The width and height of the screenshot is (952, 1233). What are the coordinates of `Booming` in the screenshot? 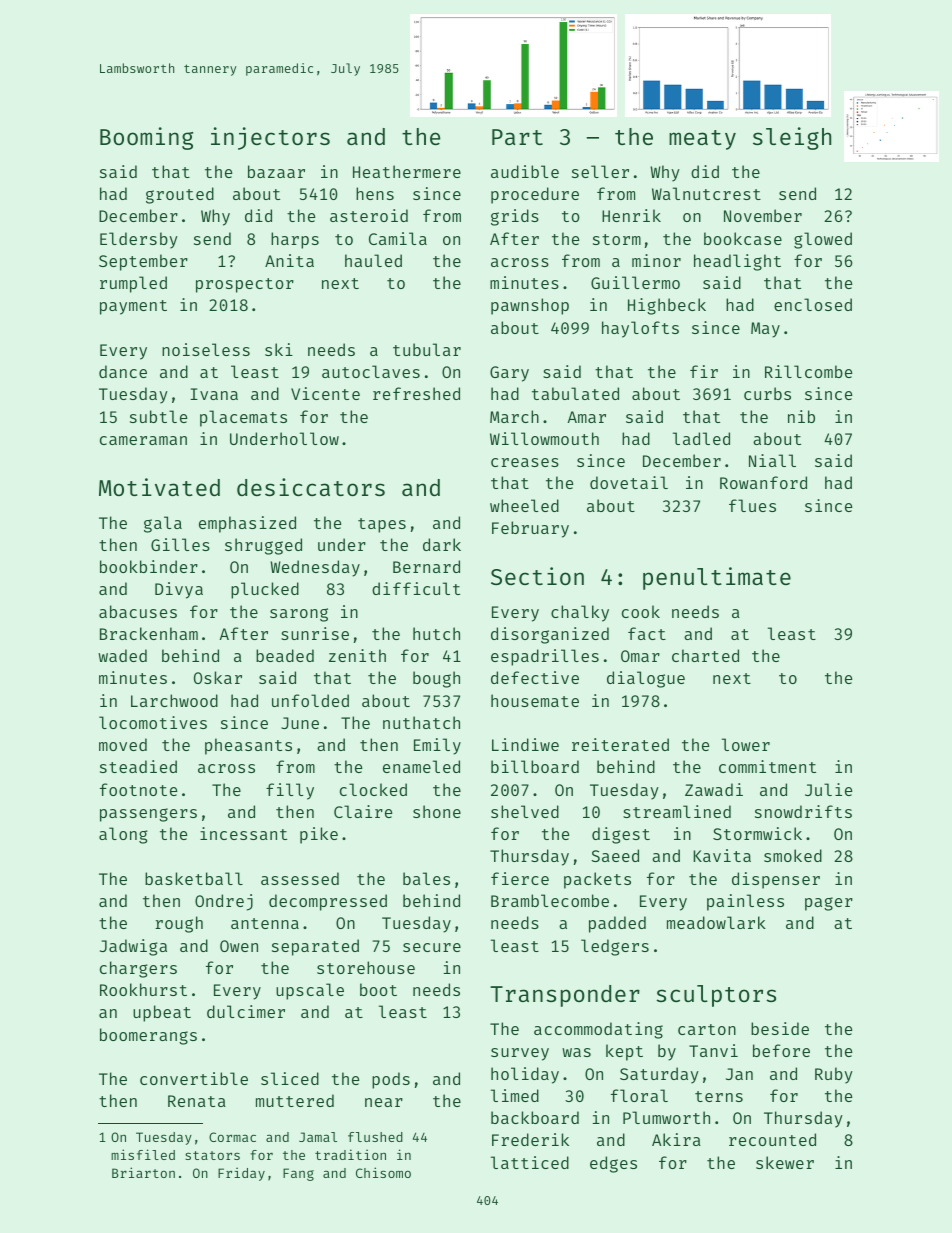 It's located at (146, 138).
